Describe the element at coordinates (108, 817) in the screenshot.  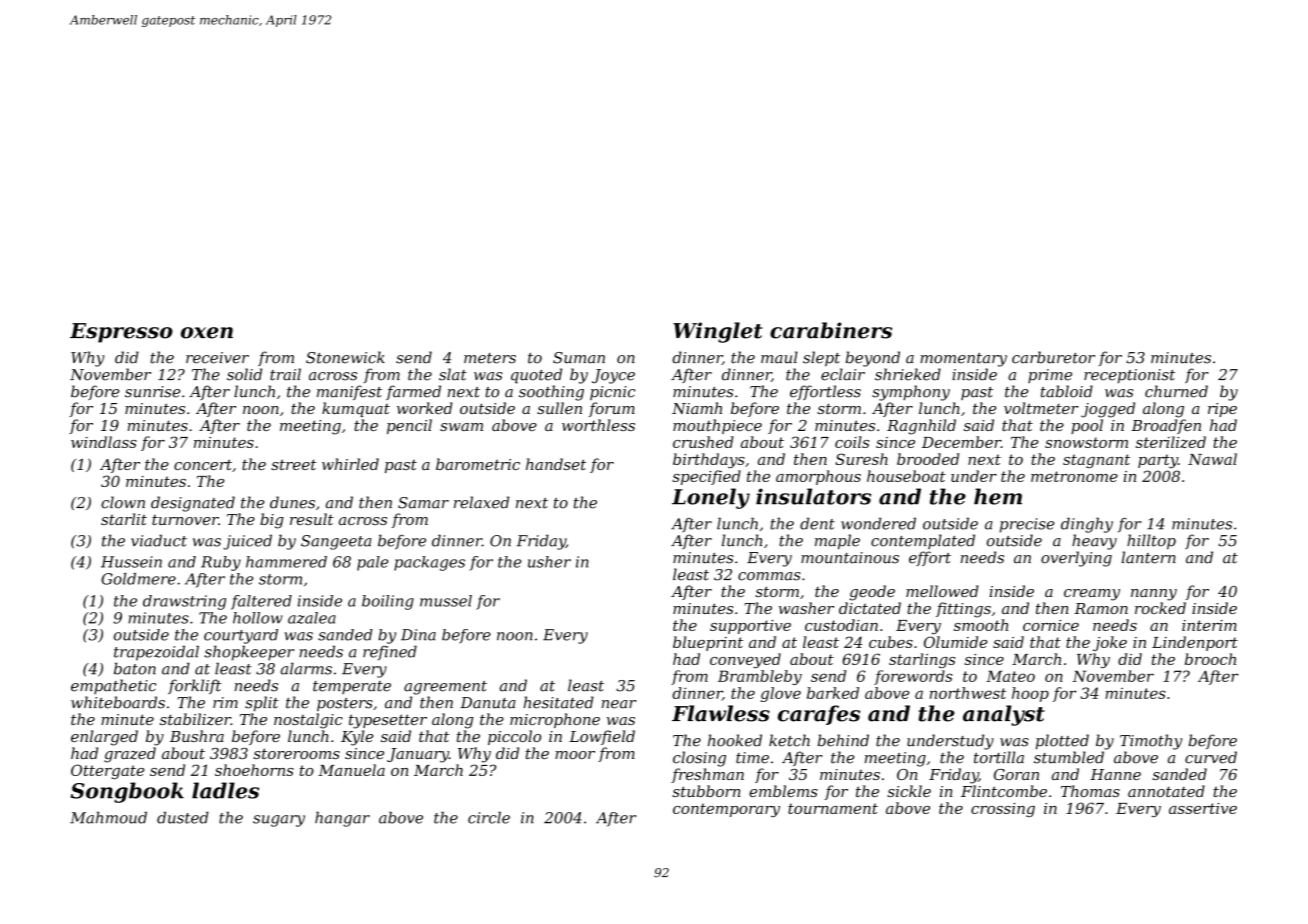
I see `Mahmoud` at that location.
